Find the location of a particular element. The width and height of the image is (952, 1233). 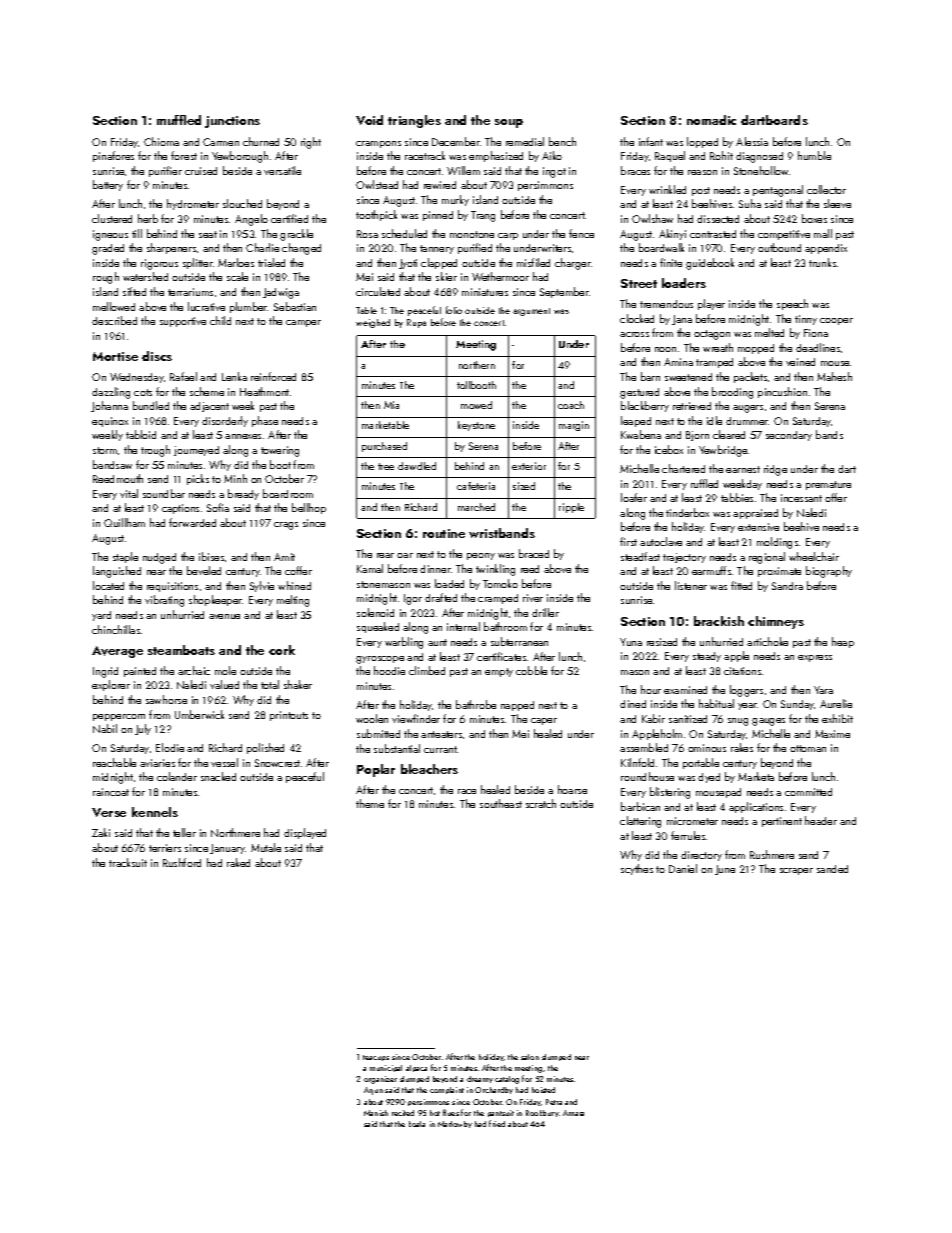

tracksuit is located at coordinates (128, 862).
